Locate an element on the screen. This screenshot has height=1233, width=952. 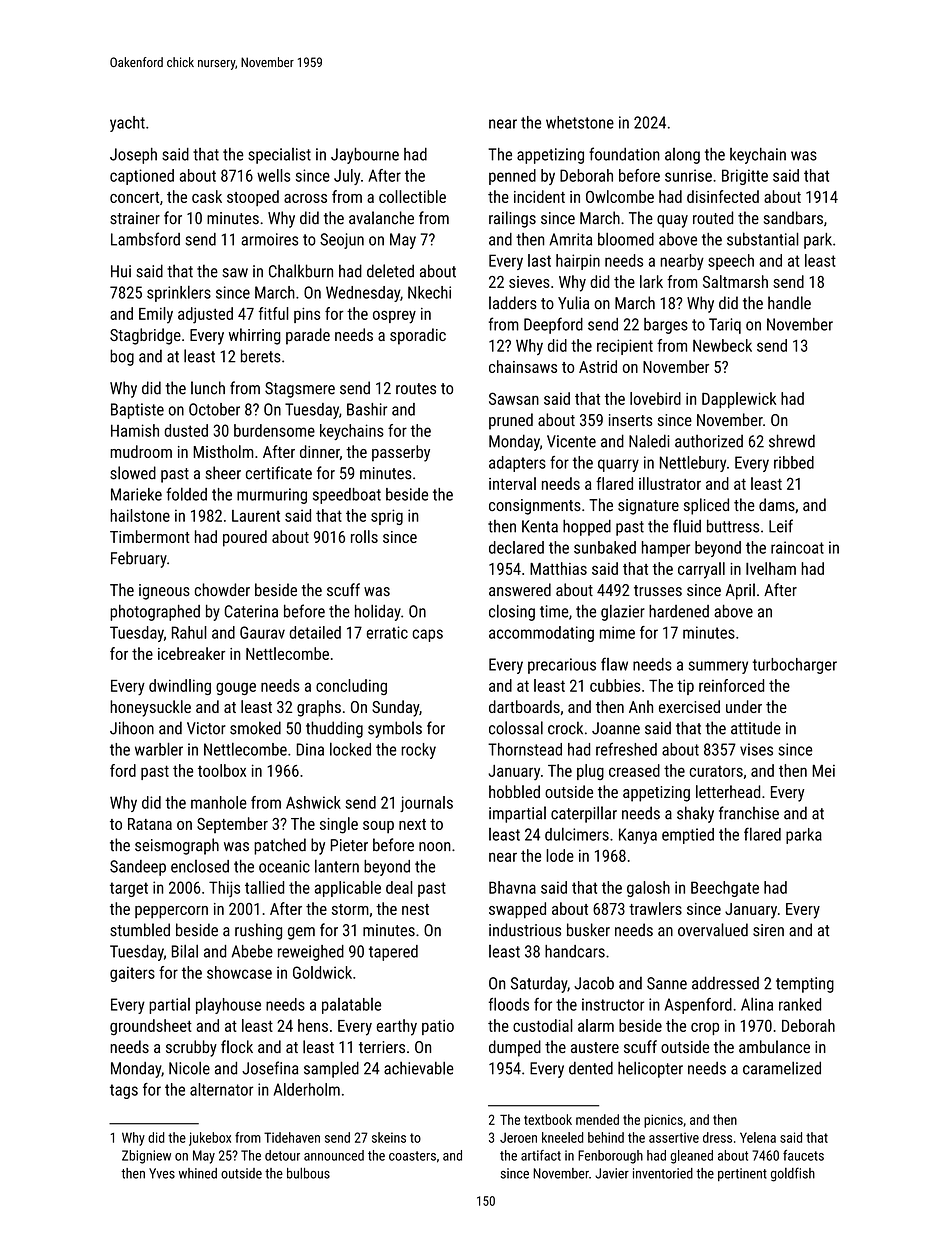
textbook is located at coordinates (548, 1119).
